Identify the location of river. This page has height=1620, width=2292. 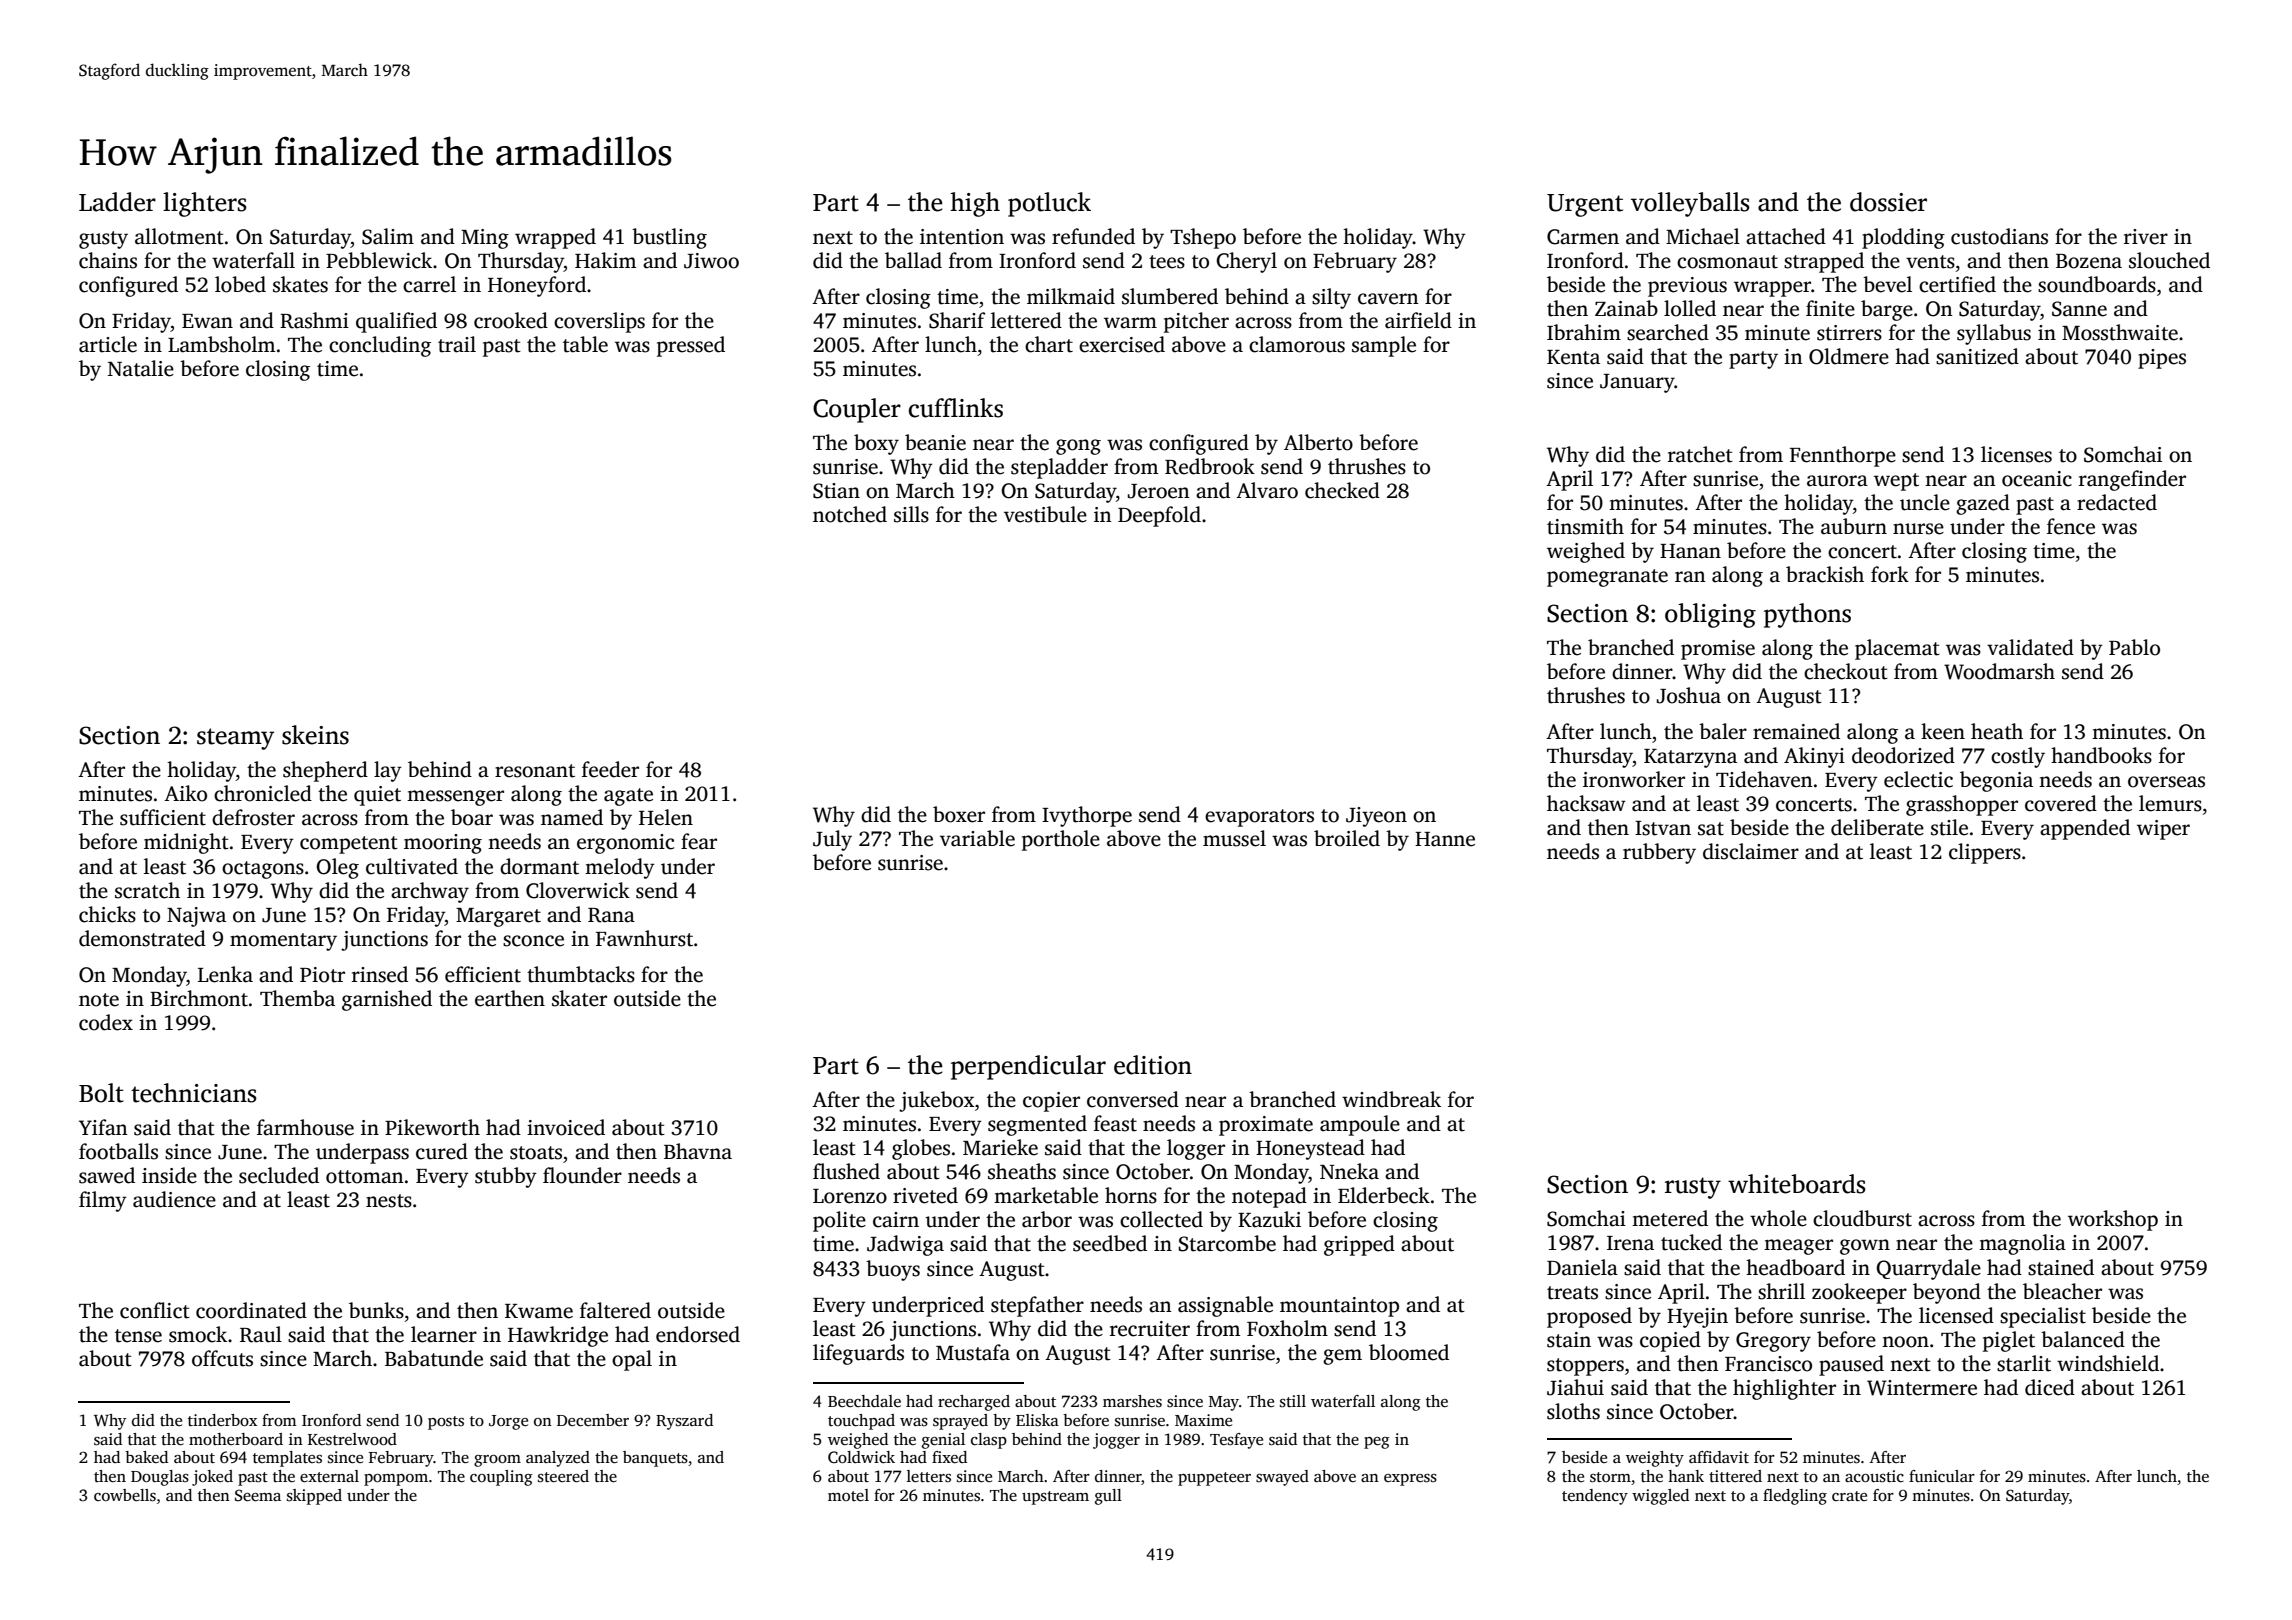
(2146, 237).
